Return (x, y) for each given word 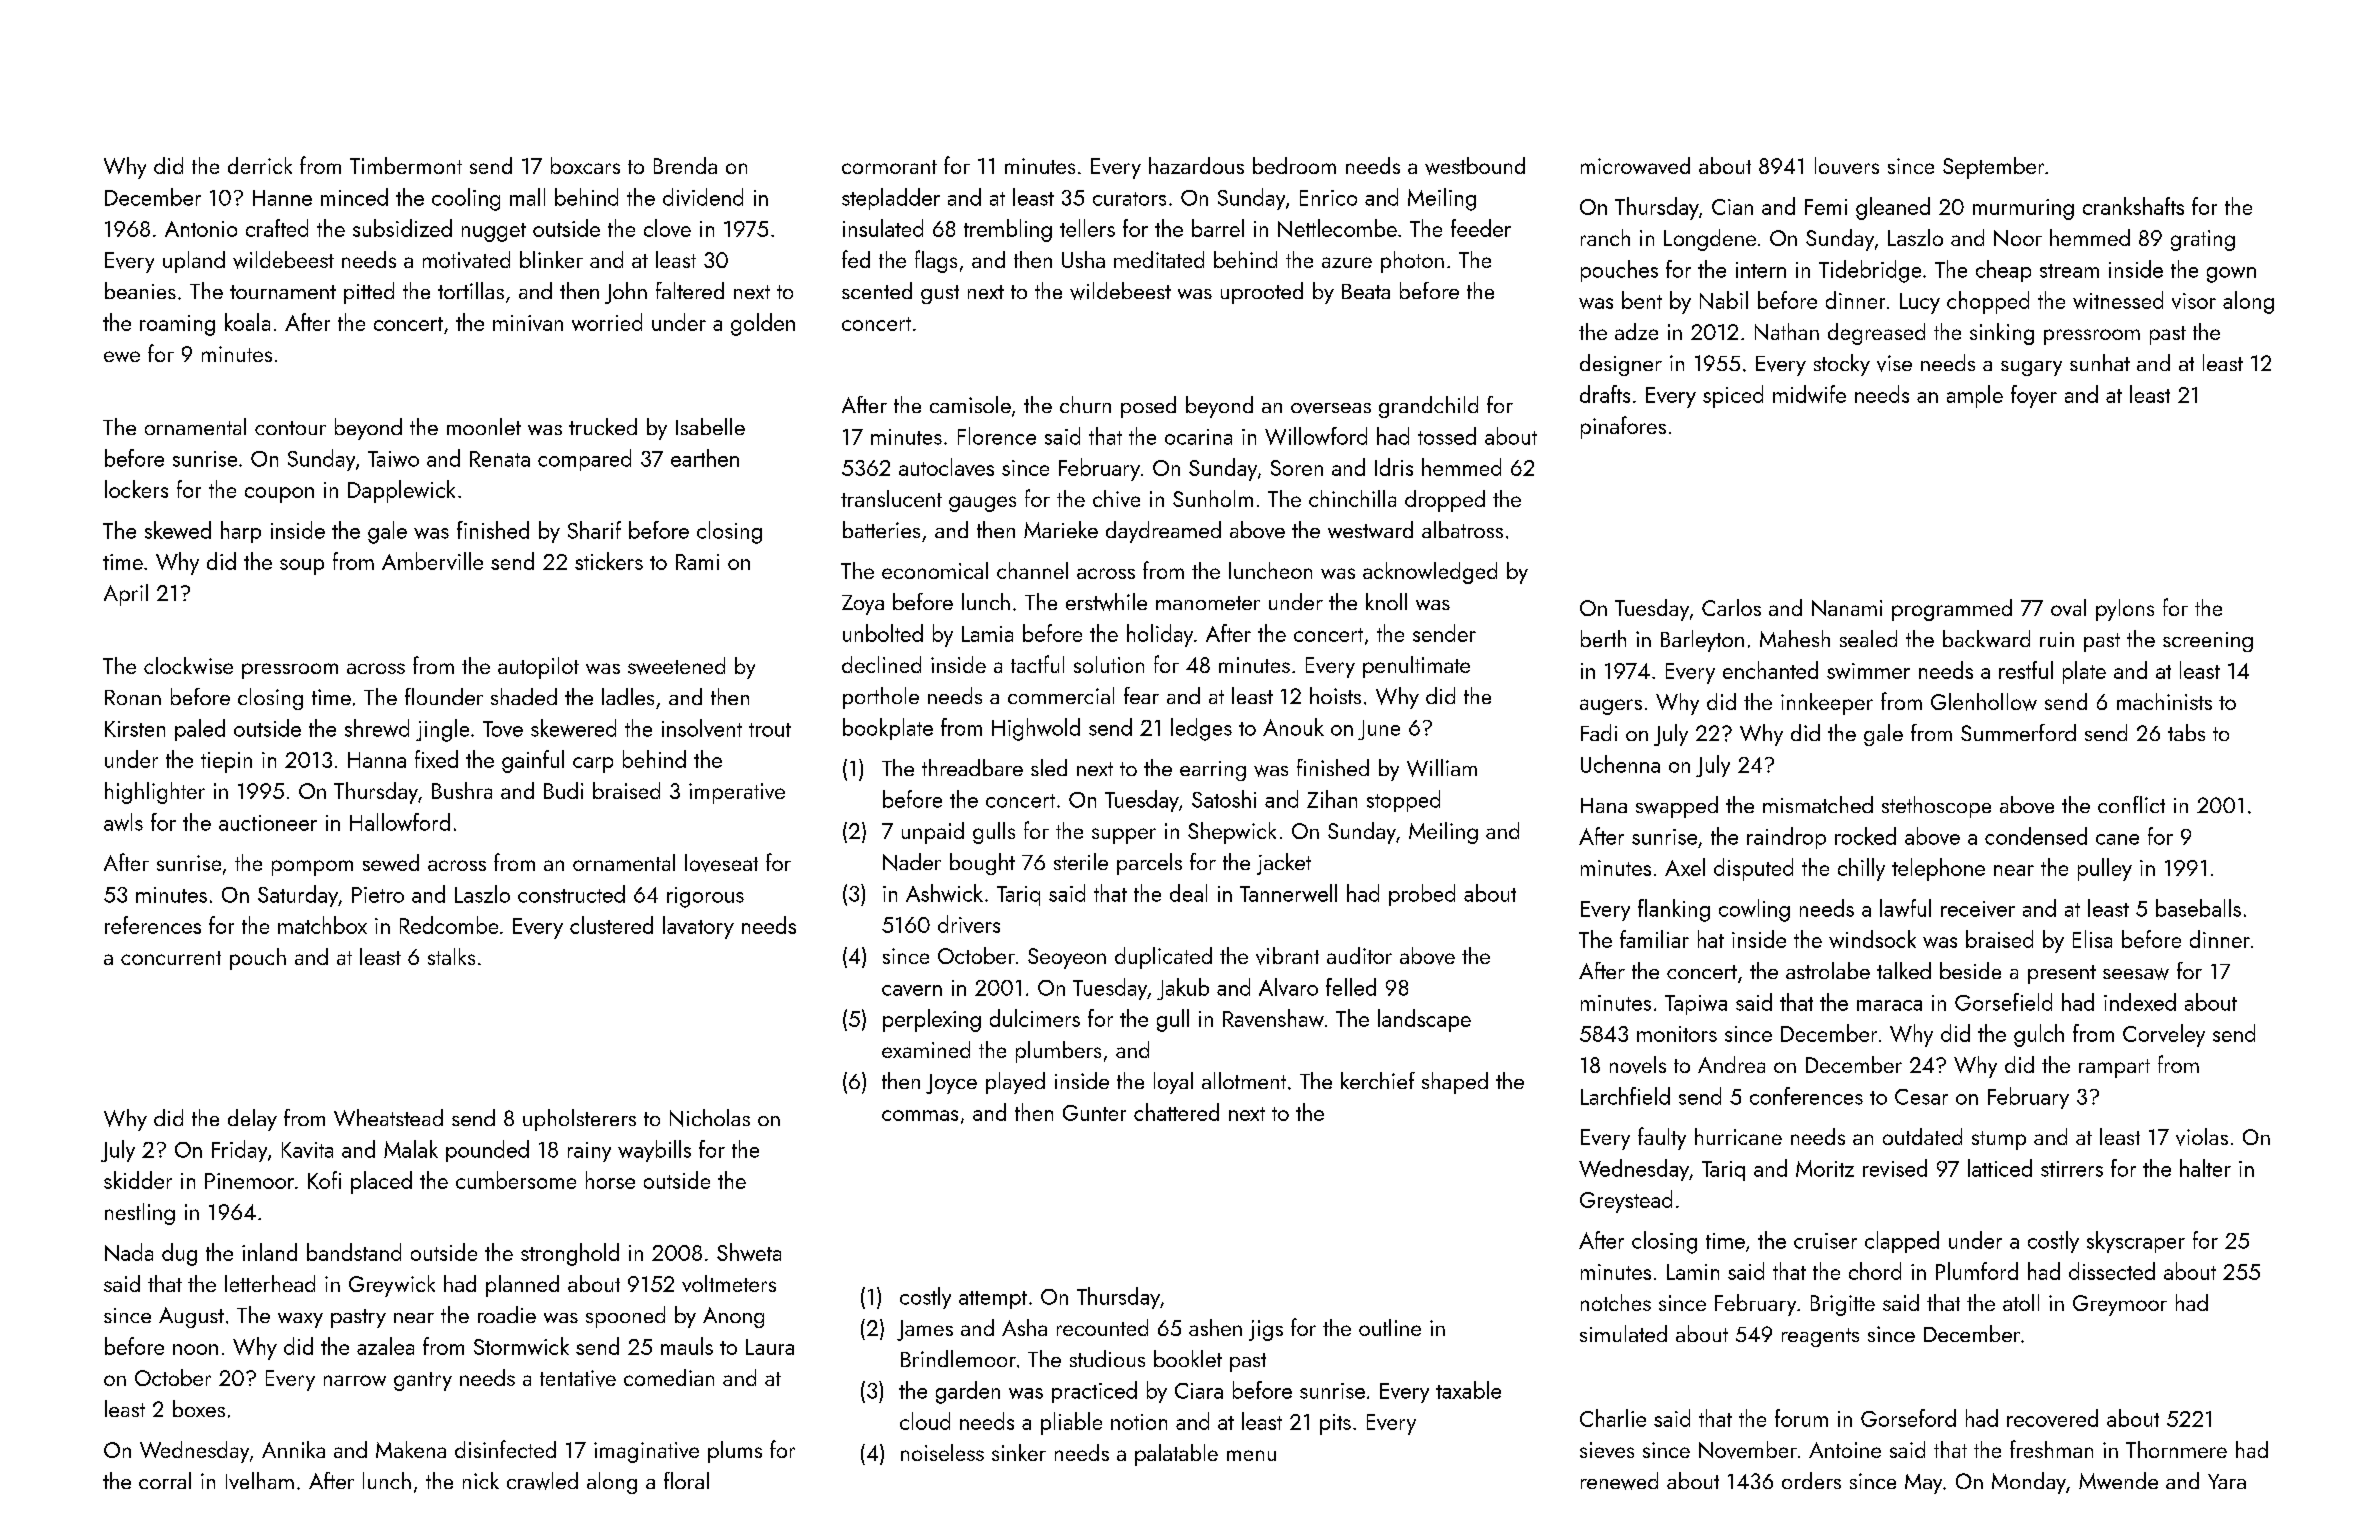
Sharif (594, 530)
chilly (1861, 869)
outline (1390, 1327)
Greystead (1626, 1201)
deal (1188, 893)
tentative (578, 1378)
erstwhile (1106, 602)
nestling (140, 1214)
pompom (312, 868)
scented (877, 290)
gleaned (1893, 208)
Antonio (201, 229)
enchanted (1770, 670)
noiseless (942, 1452)
